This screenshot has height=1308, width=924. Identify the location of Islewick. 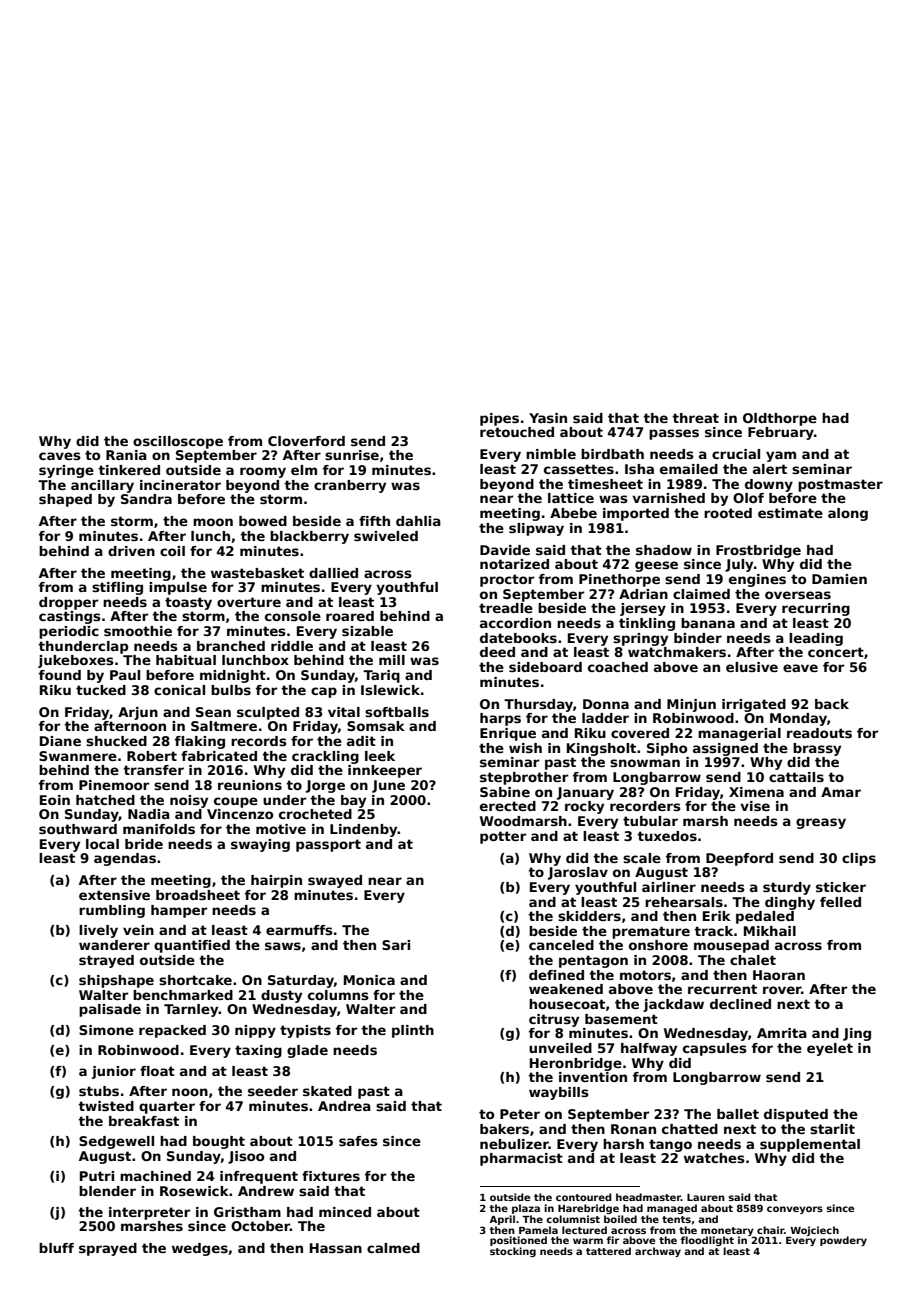
(390, 690).
